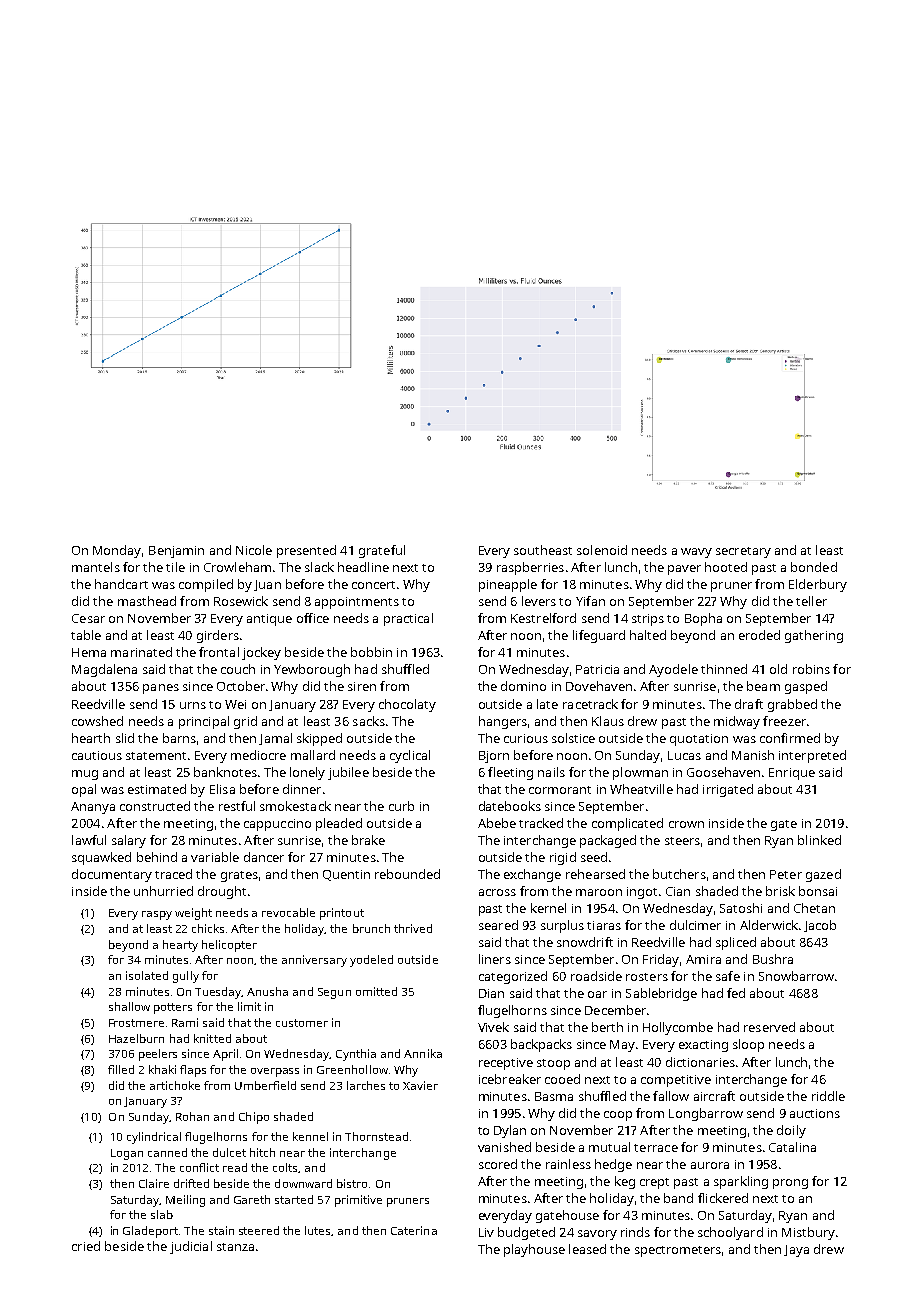 The height and width of the screenshot is (1308, 924). What do you see at coordinates (508, 585) in the screenshot?
I see `pineapple` at bounding box center [508, 585].
